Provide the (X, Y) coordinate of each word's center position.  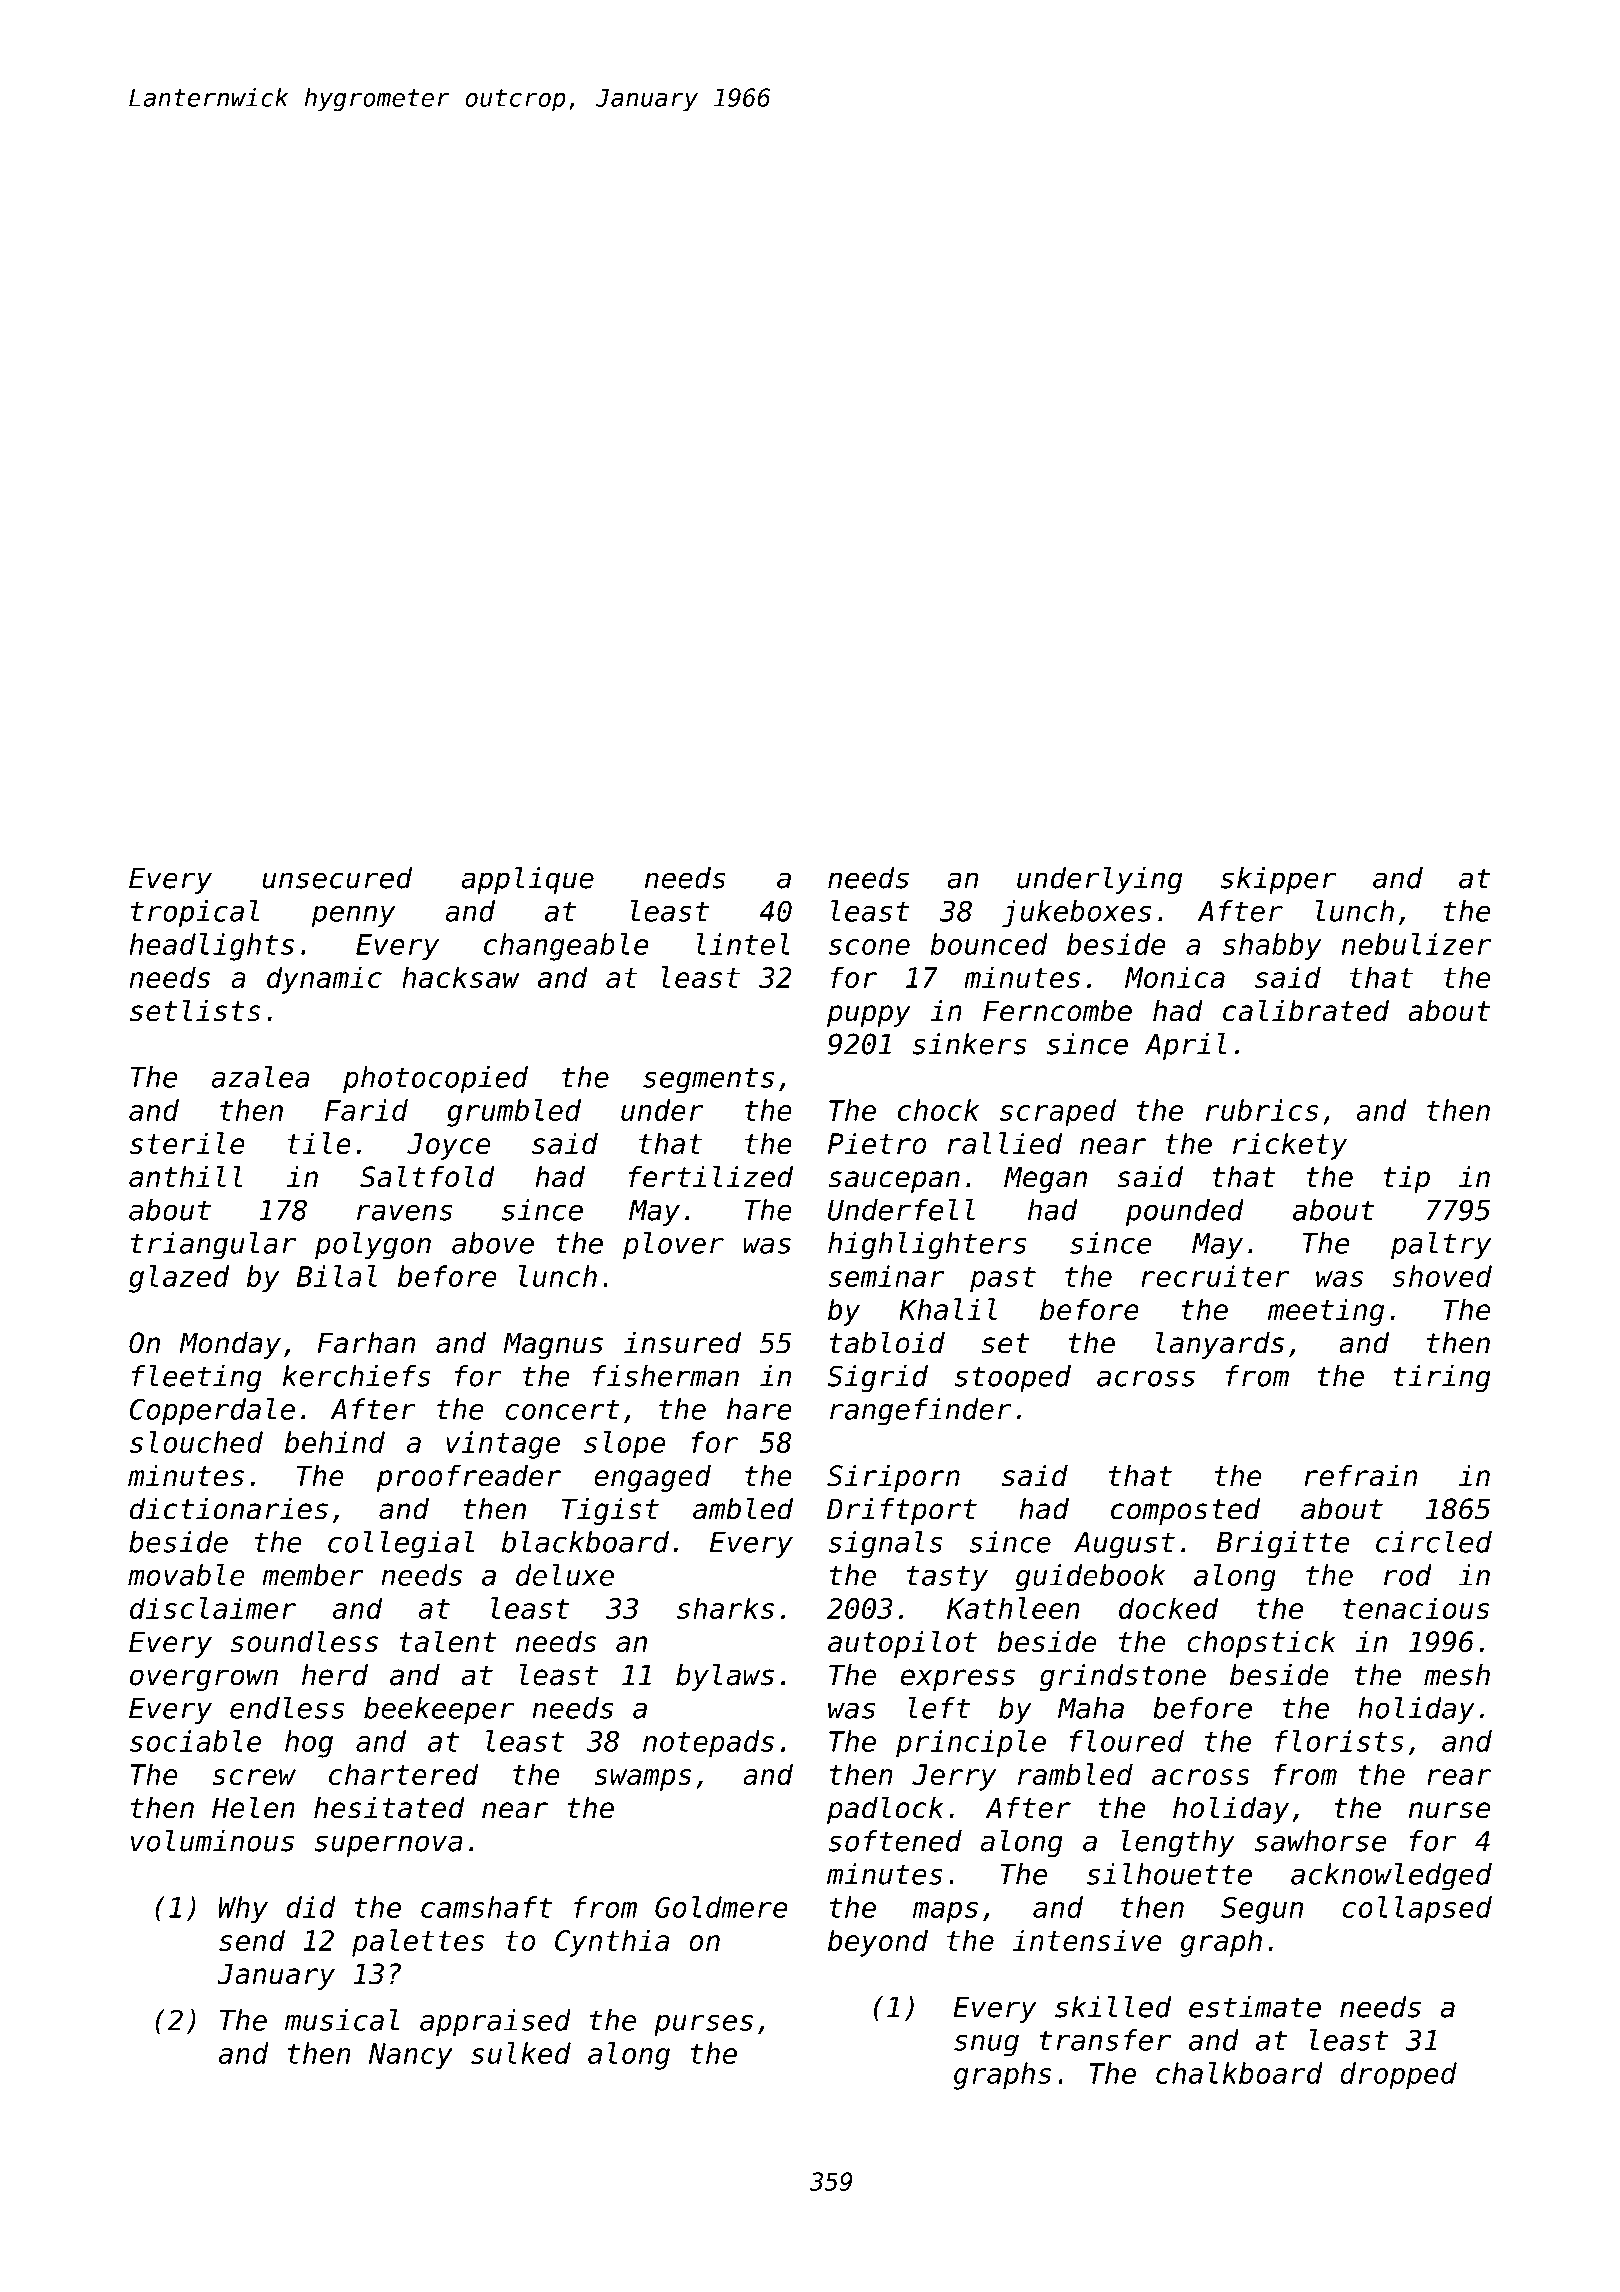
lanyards (1220, 1345)
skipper (1279, 880)
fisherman (666, 1376)
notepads (708, 1744)
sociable (195, 1741)
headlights (211, 947)
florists (1339, 1741)
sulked (521, 2053)
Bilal (337, 1276)
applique (527, 880)
